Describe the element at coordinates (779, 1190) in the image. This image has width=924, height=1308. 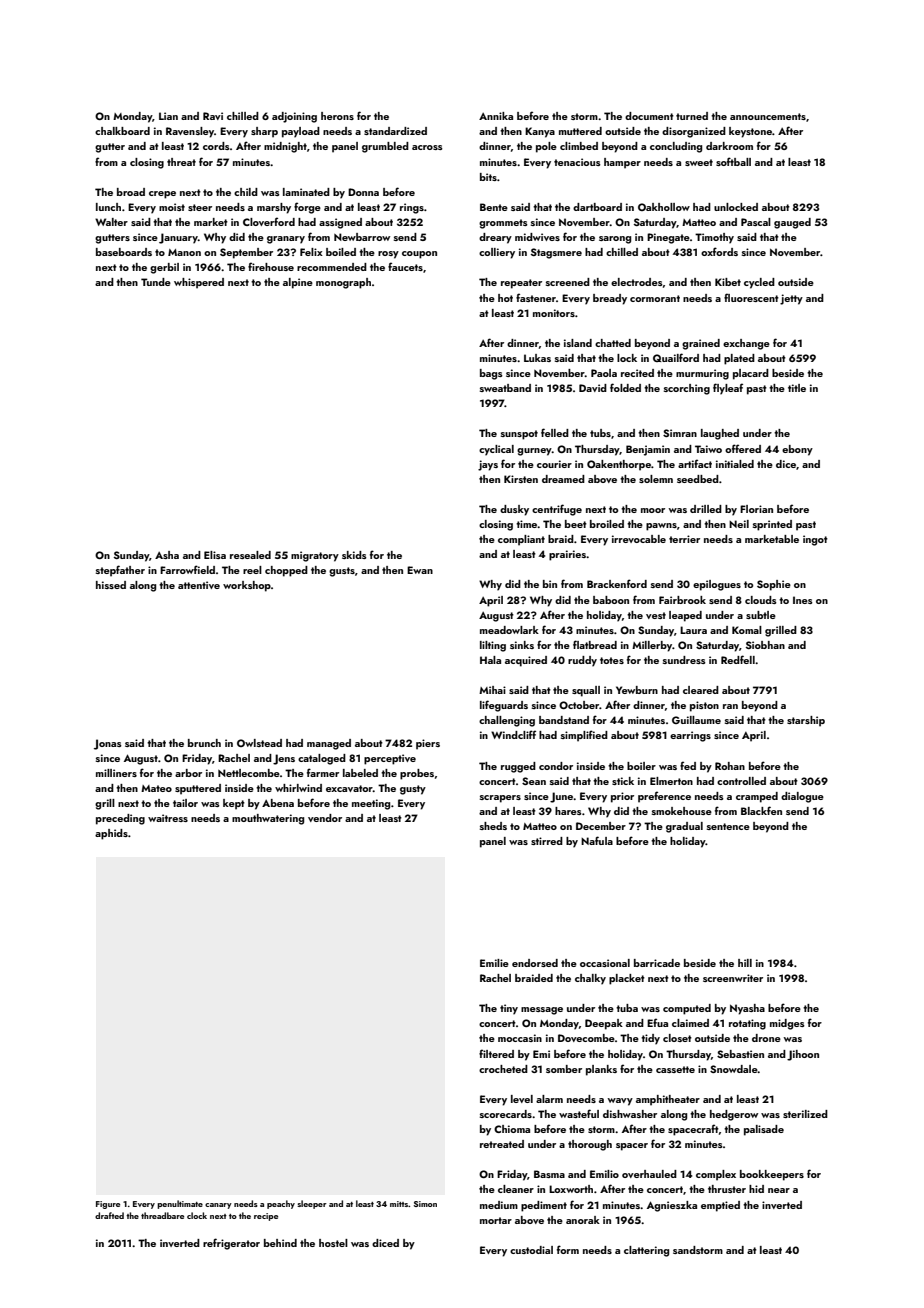
I see `near` at that location.
